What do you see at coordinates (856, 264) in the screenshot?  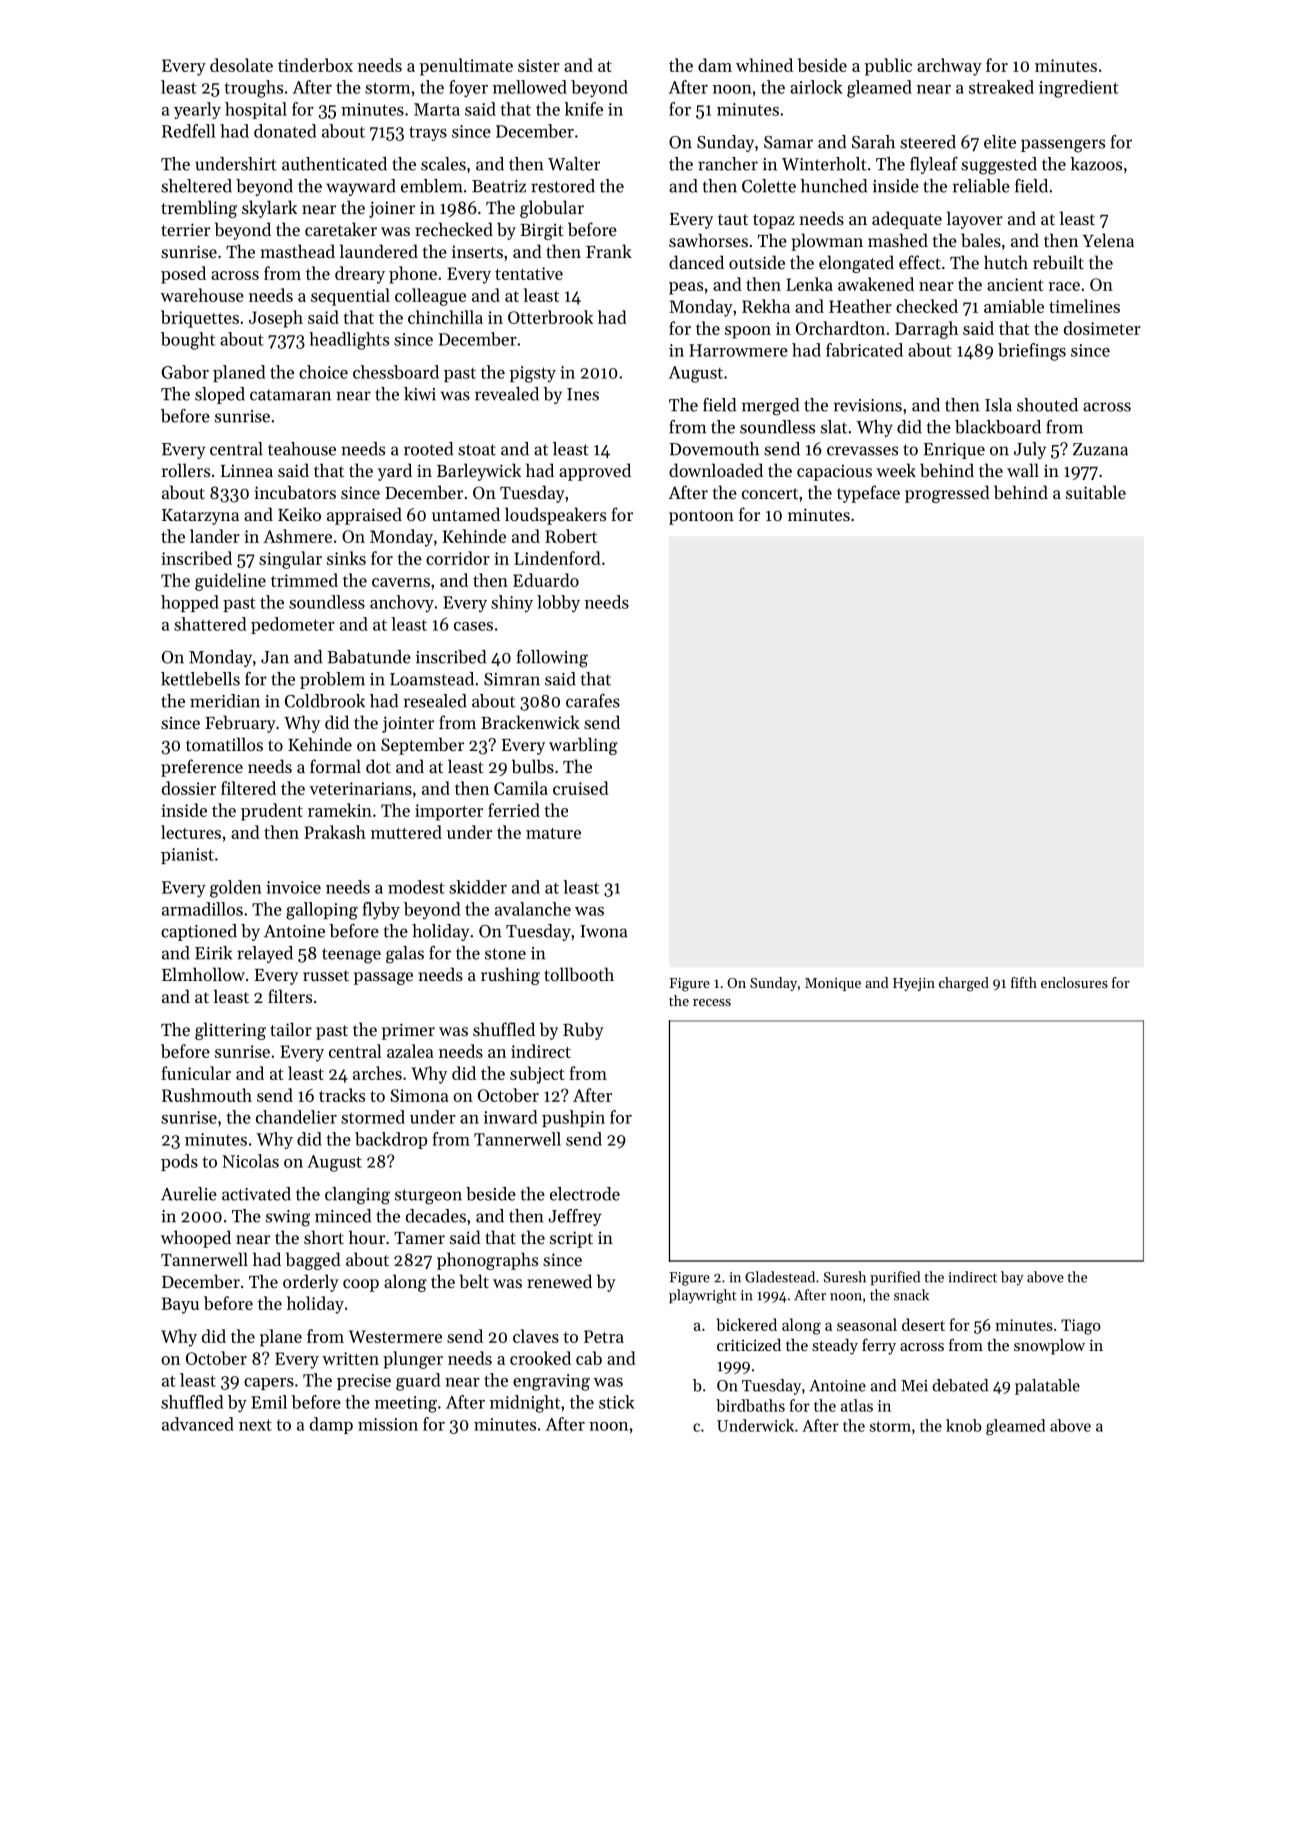 I see `elongated` at bounding box center [856, 264].
